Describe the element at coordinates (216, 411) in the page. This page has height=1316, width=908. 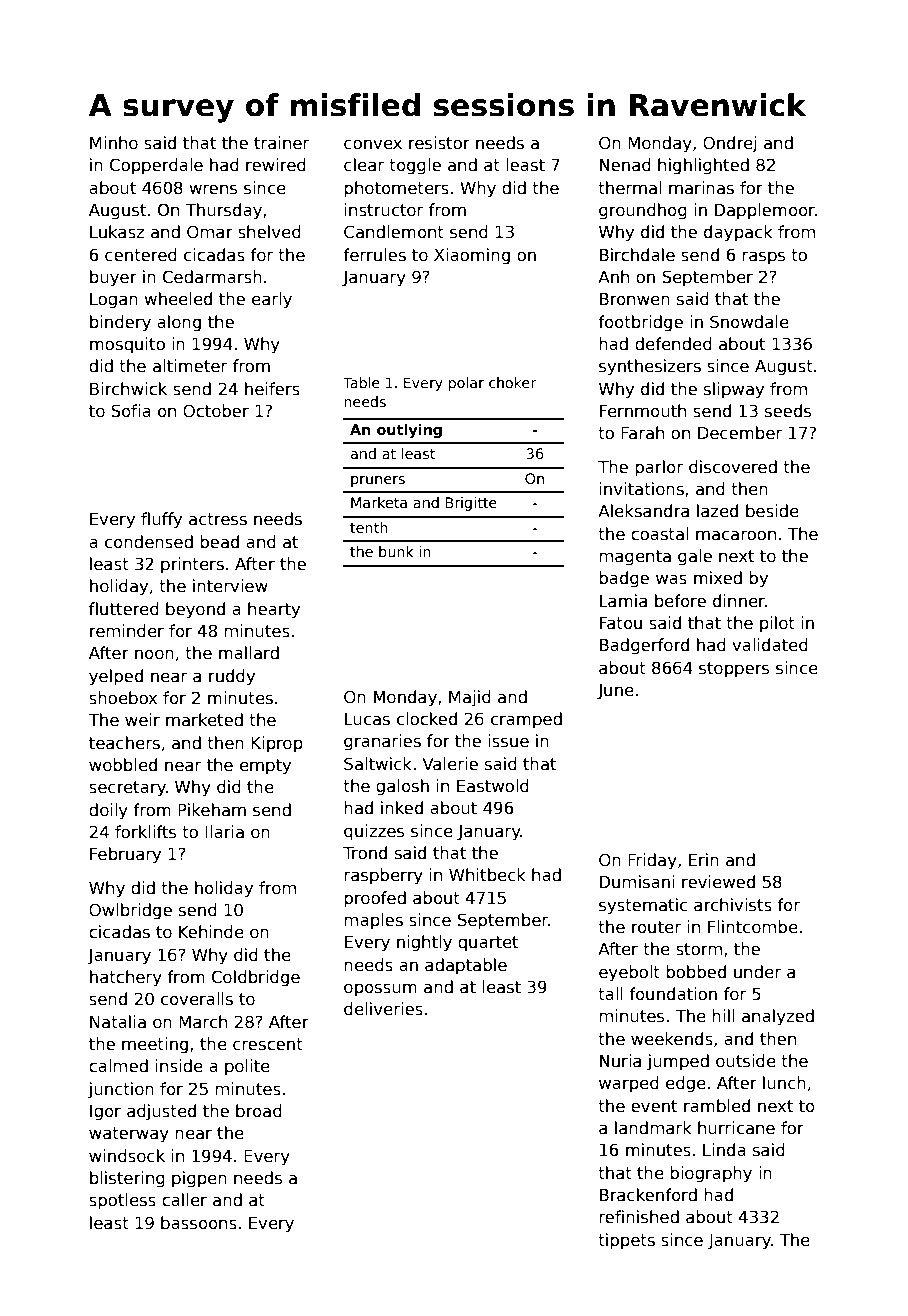
I see `October` at that location.
